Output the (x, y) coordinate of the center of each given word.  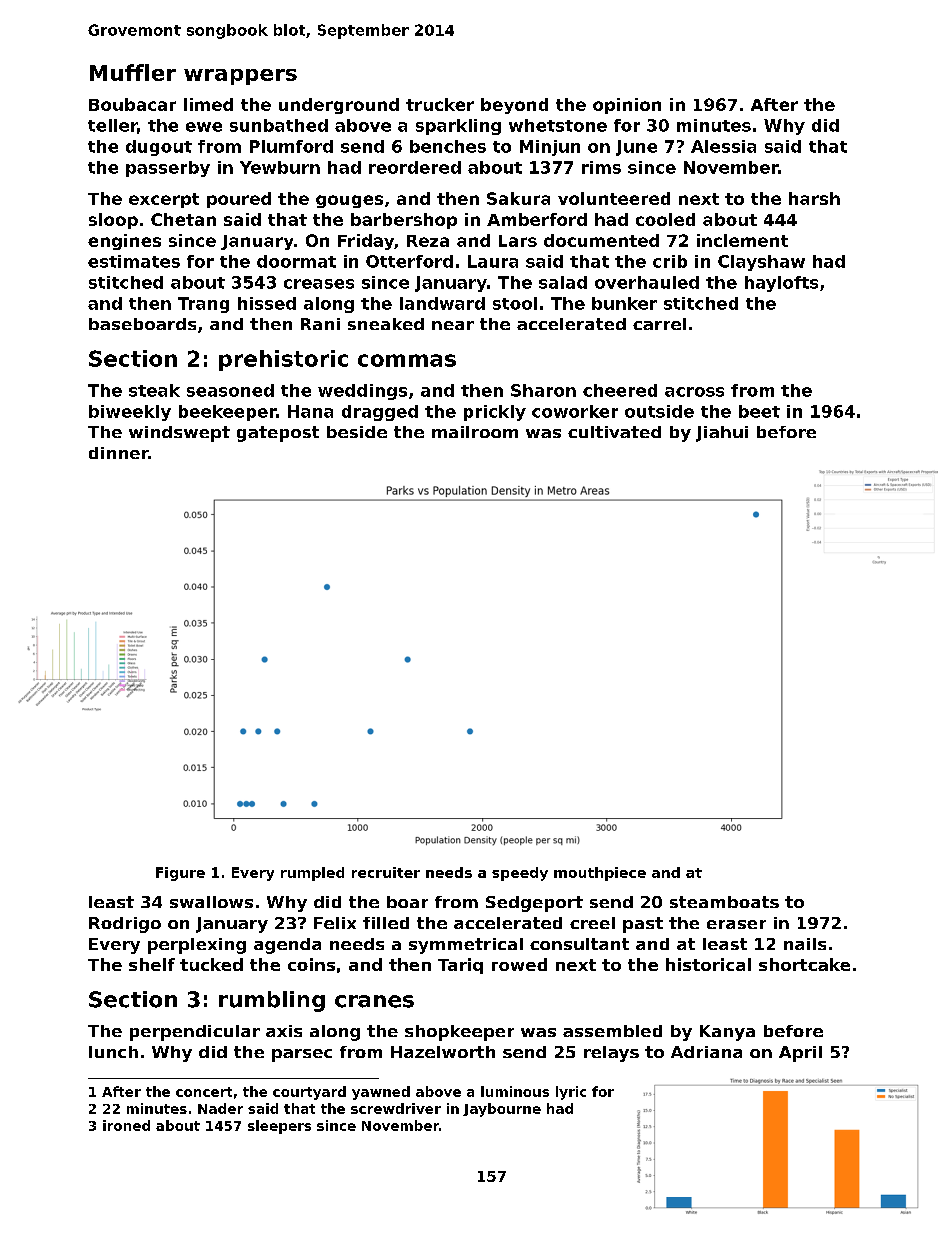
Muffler (133, 72)
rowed (519, 964)
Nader (220, 1108)
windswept (179, 434)
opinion (627, 106)
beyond (514, 106)
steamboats (724, 902)
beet (759, 411)
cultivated (614, 432)
